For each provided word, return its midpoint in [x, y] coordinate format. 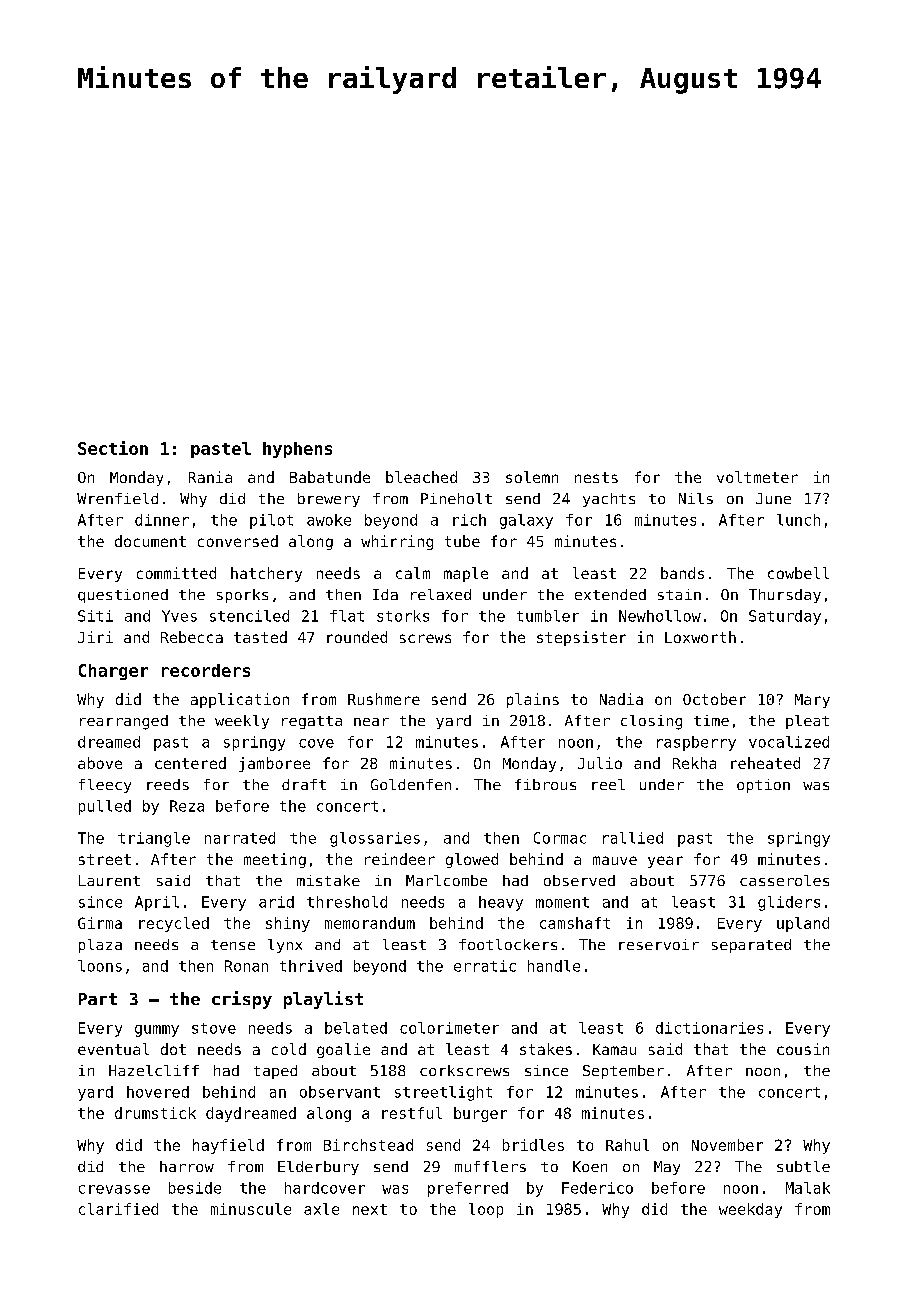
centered [190, 763]
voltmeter [757, 477]
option [763, 786]
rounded [357, 637]
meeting [275, 860]
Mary [812, 701]
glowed [472, 860]
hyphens [297, 450]
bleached [421, 477]
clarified [118, 1209]
